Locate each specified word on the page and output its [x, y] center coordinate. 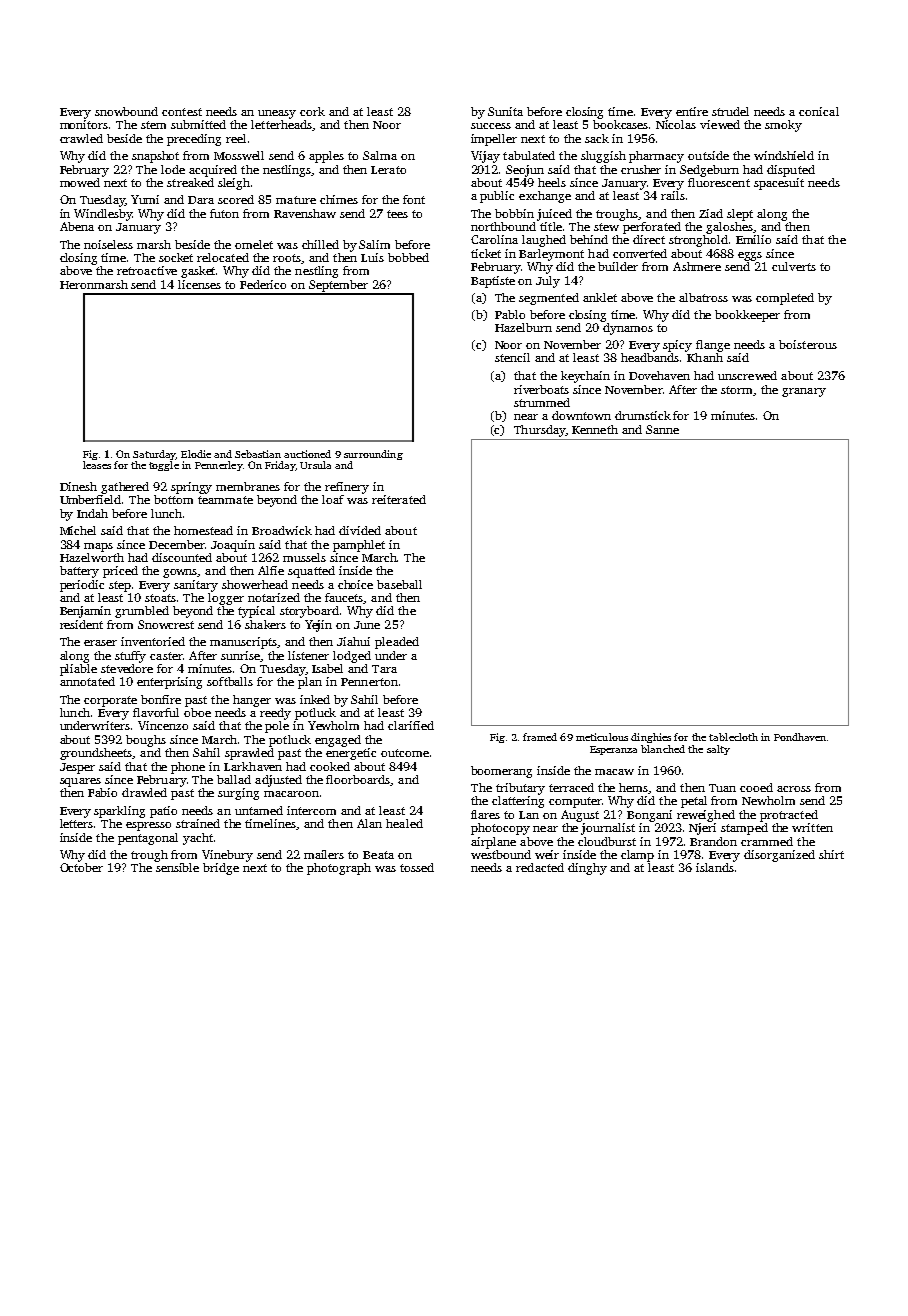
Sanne [662, 429]
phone [188, 768]
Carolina [494, 239]
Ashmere [697, 266]
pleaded [397, 643]
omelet [254, 244]
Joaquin [233, 546]
